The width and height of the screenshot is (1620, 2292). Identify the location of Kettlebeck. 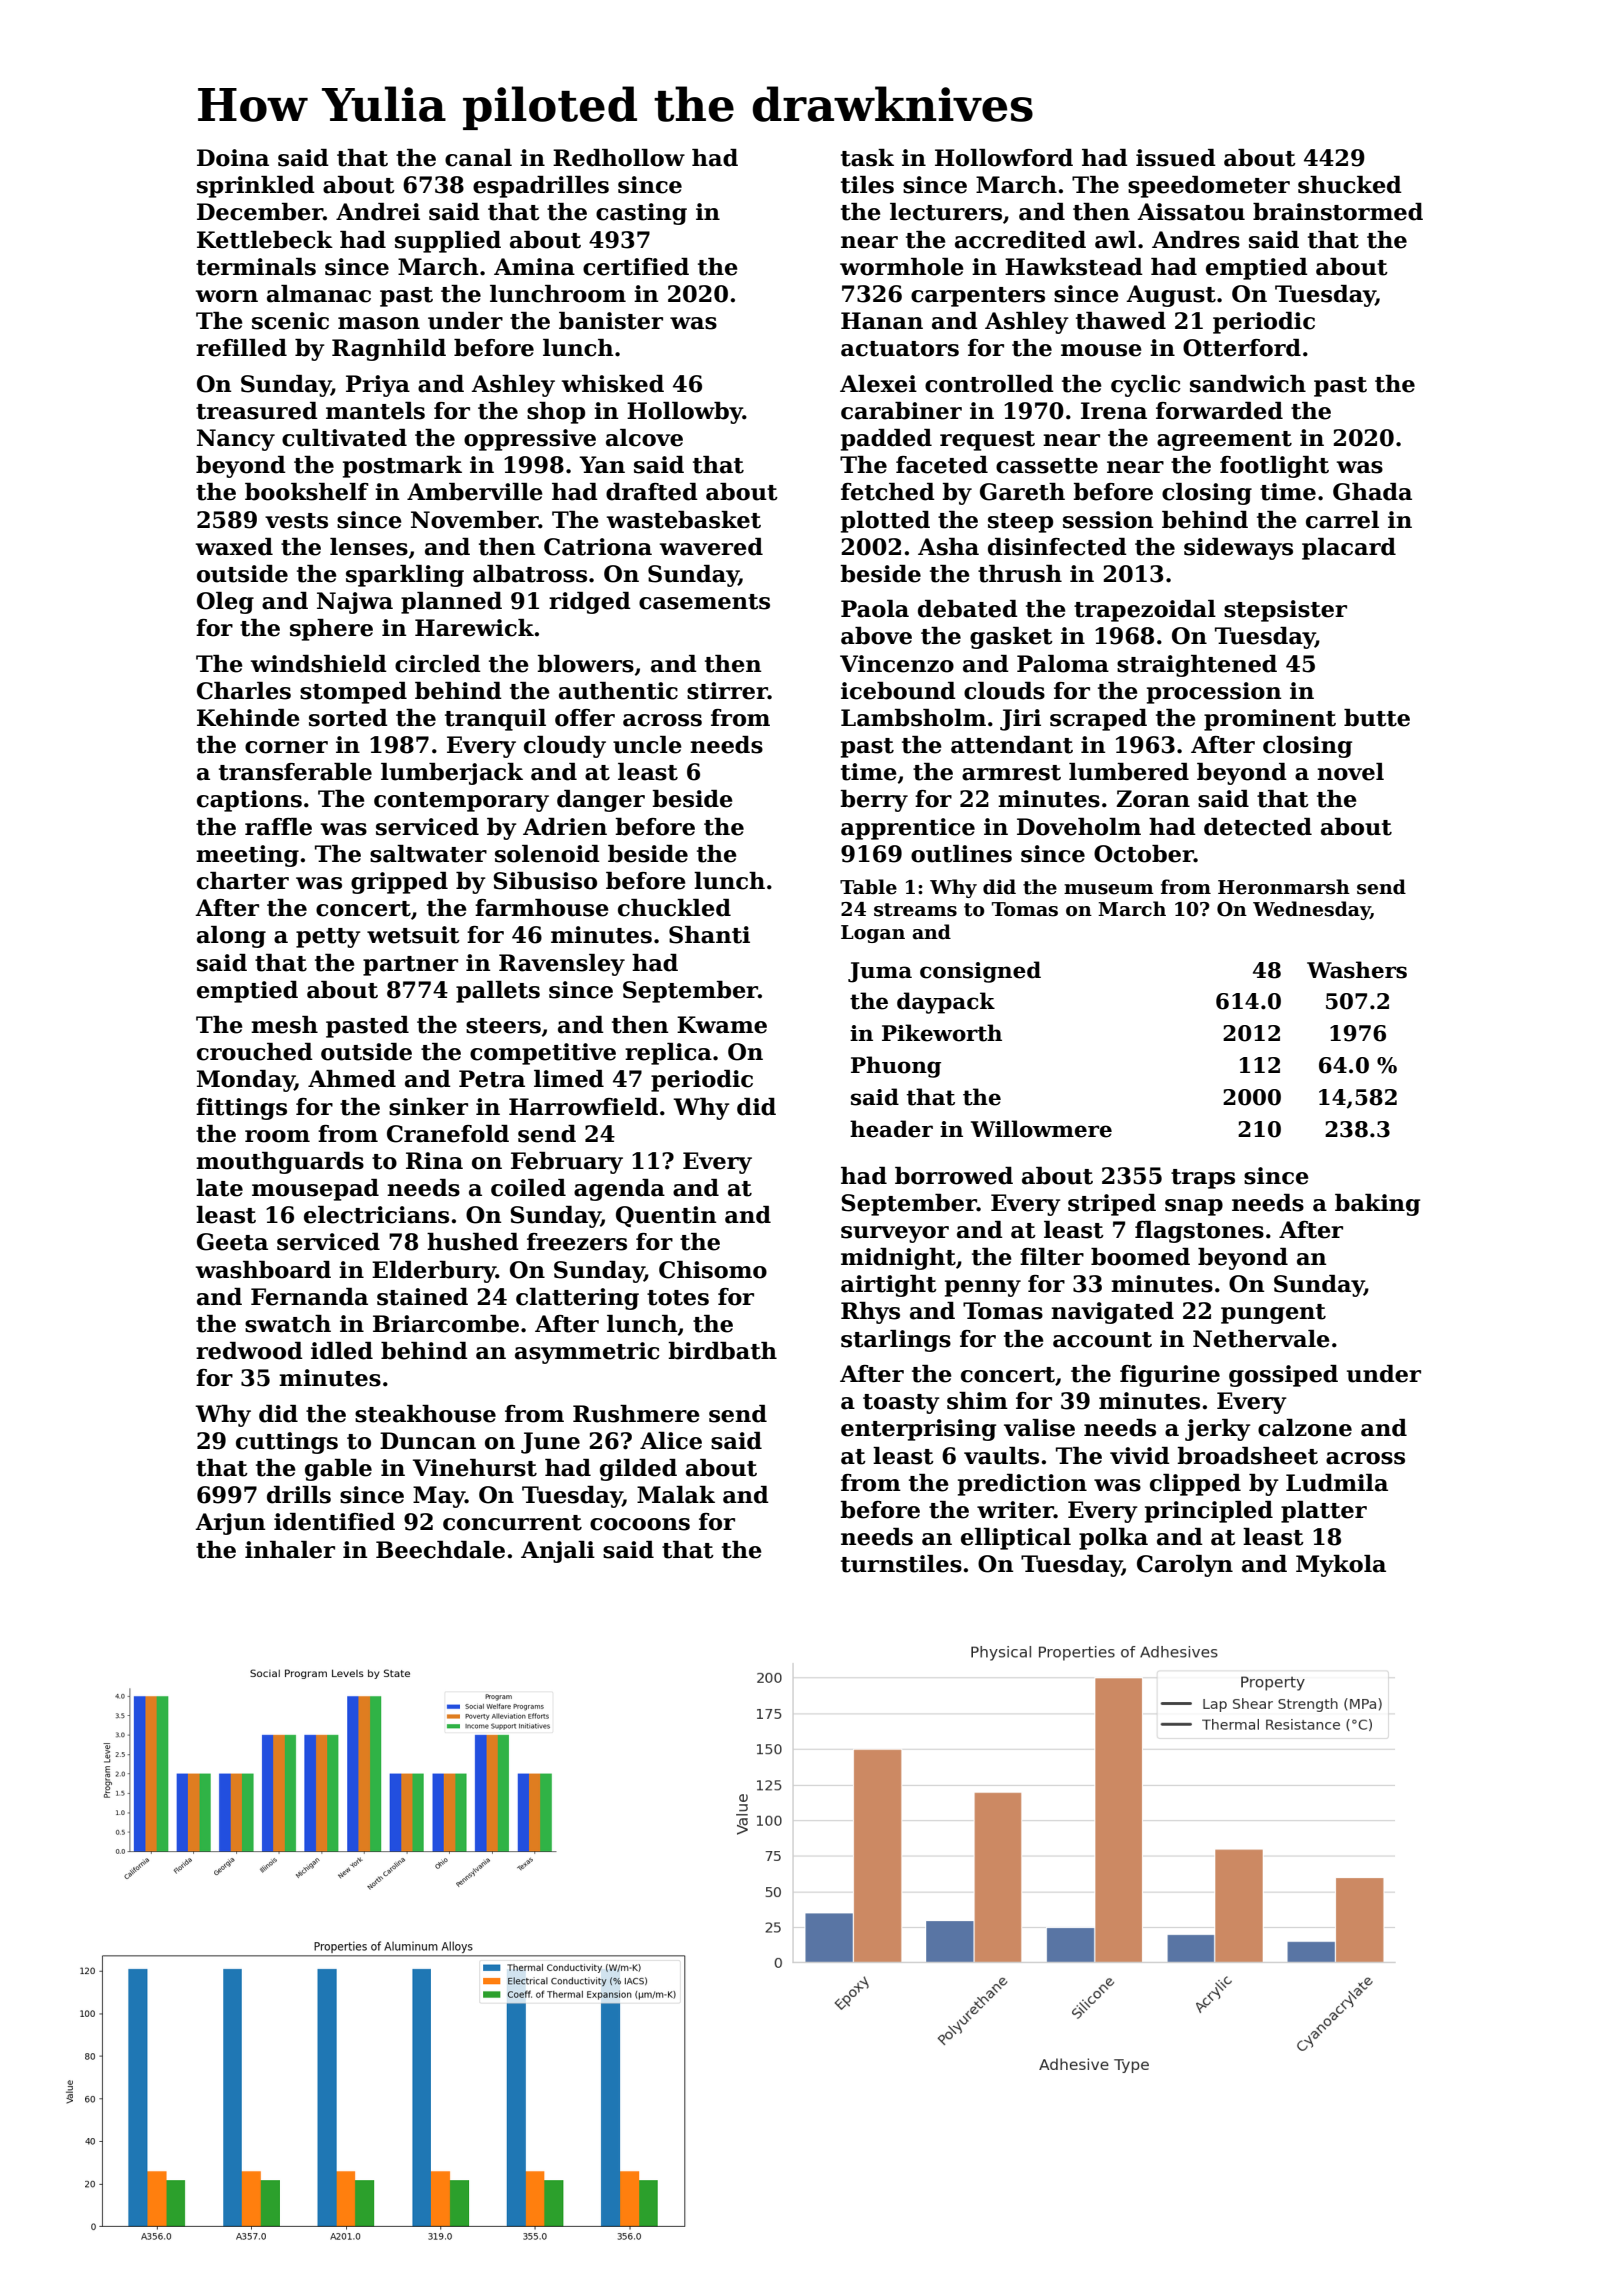
(265, 240).
